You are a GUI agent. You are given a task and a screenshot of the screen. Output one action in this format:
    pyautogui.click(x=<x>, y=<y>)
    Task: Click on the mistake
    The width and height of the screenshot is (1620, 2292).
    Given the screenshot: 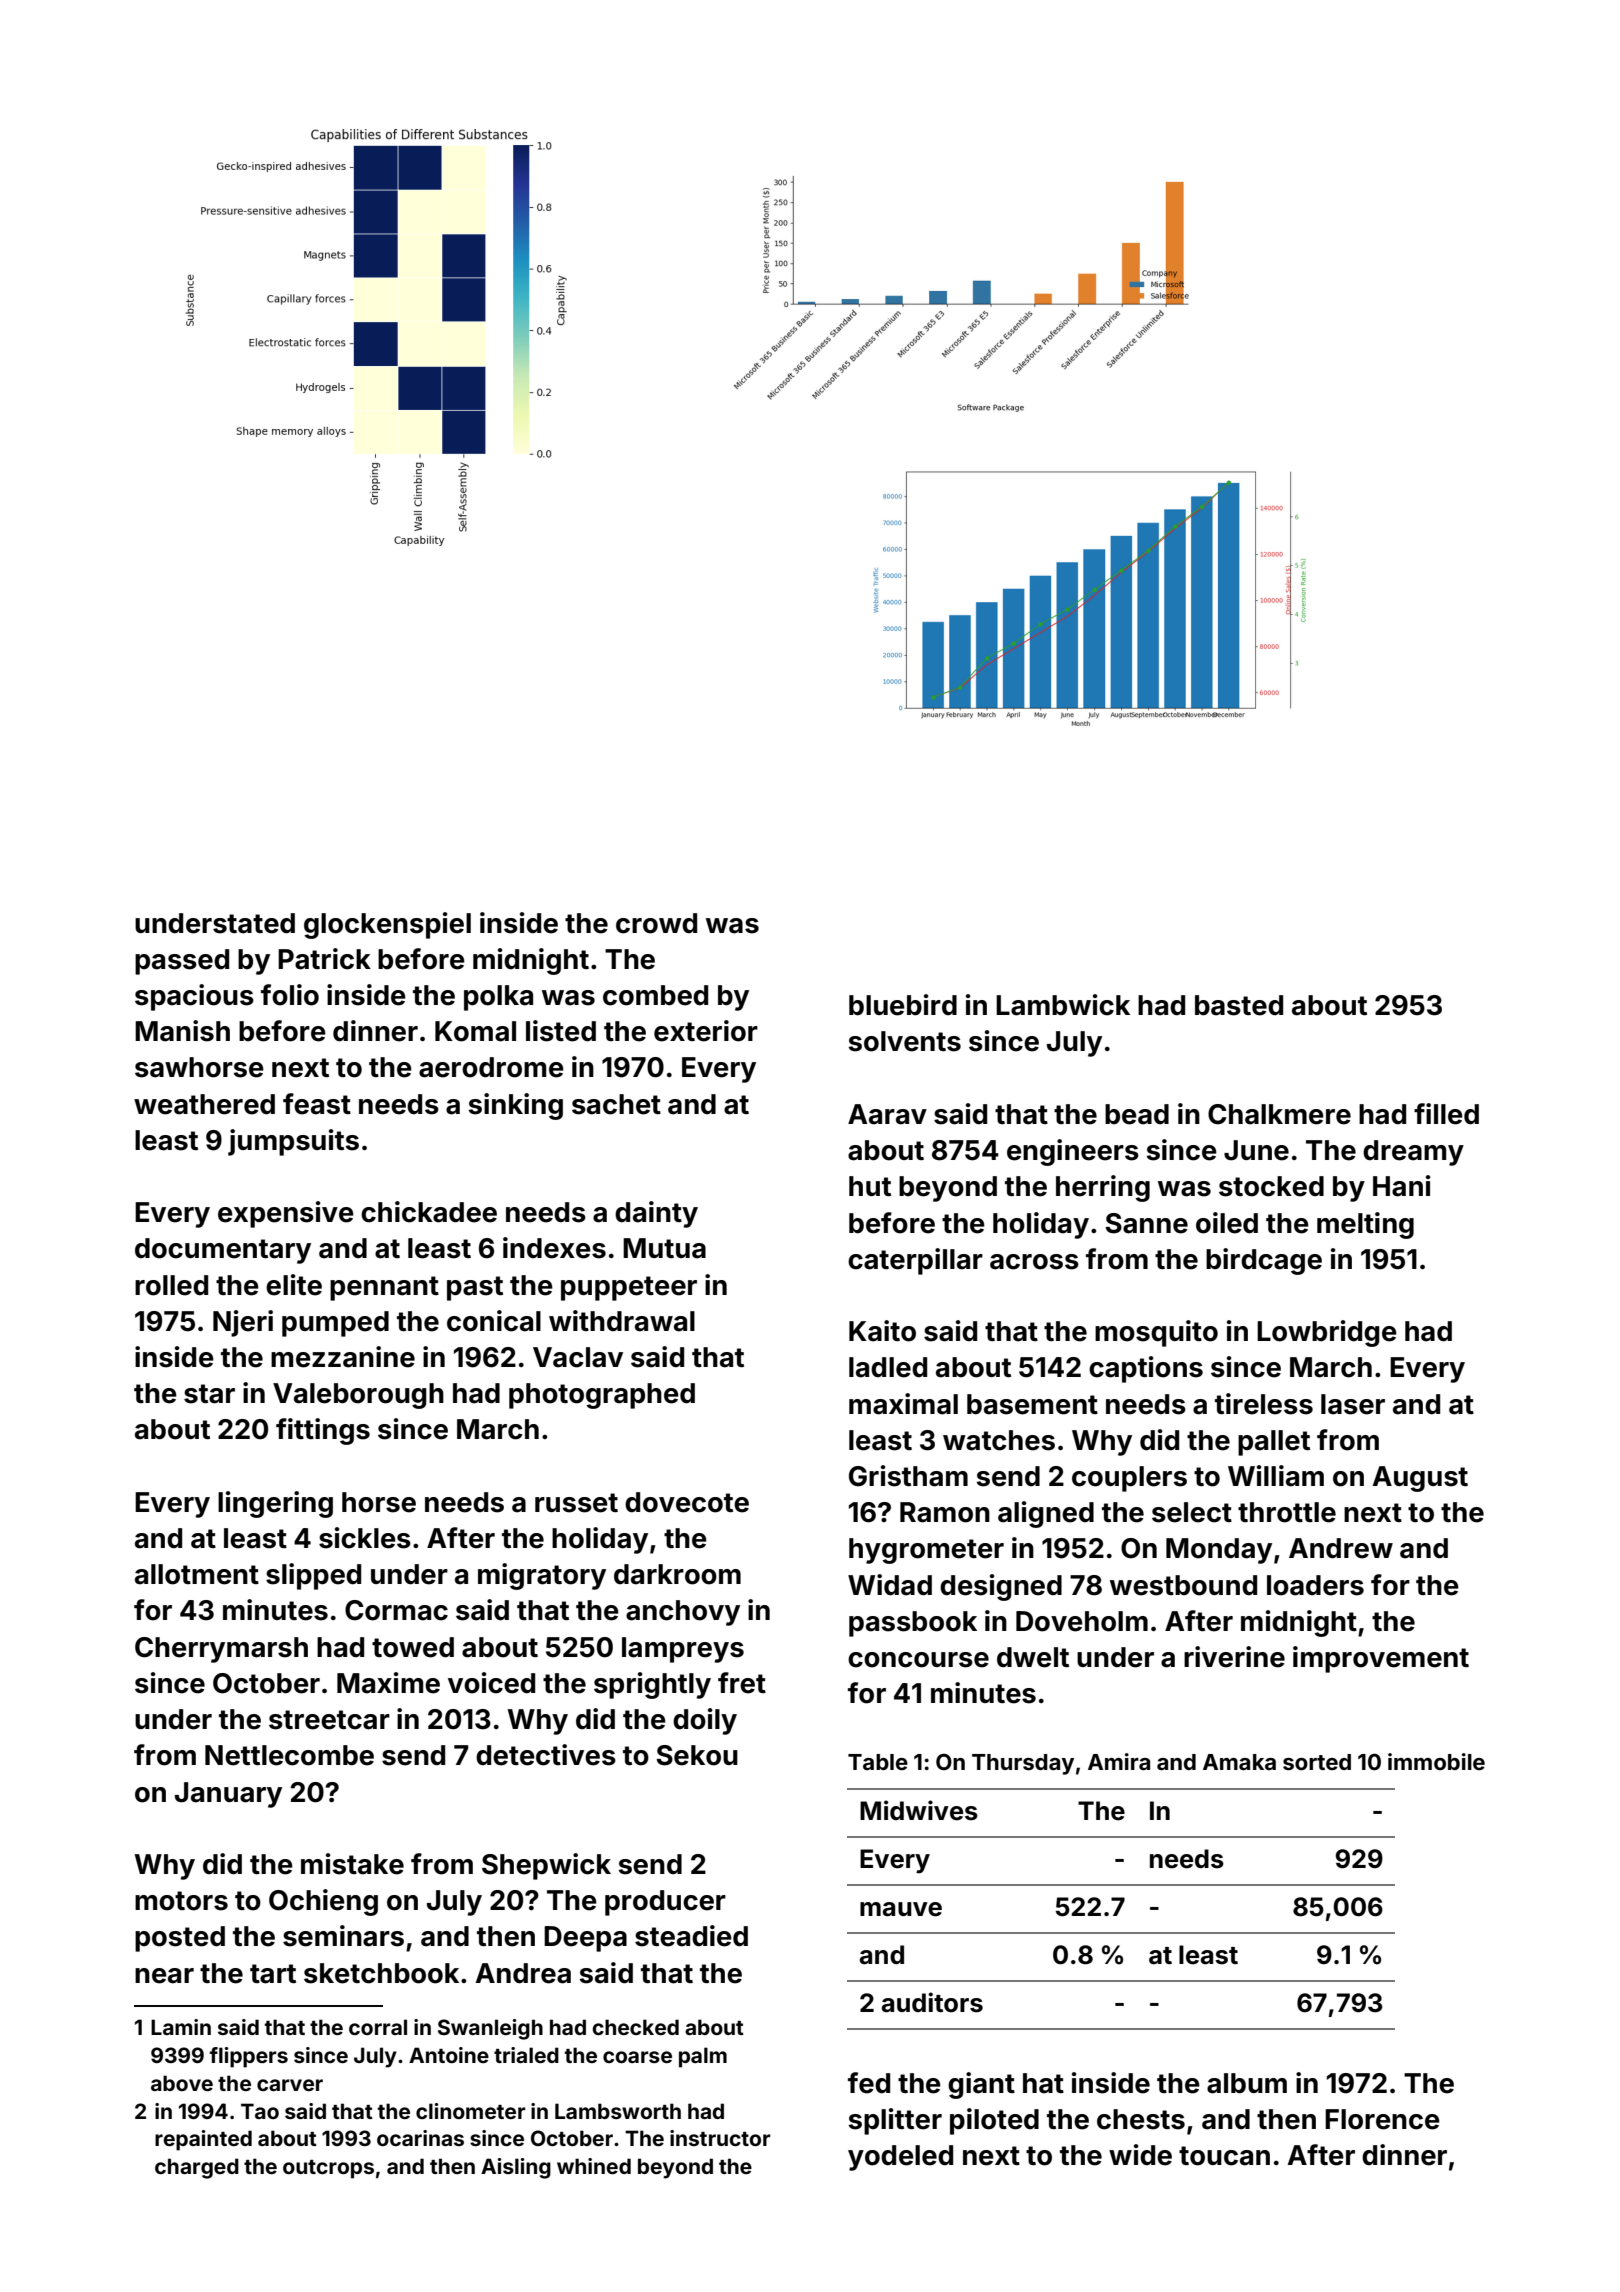 What is the action you would take?
    pyautogui.click(x=352, y=1864)
